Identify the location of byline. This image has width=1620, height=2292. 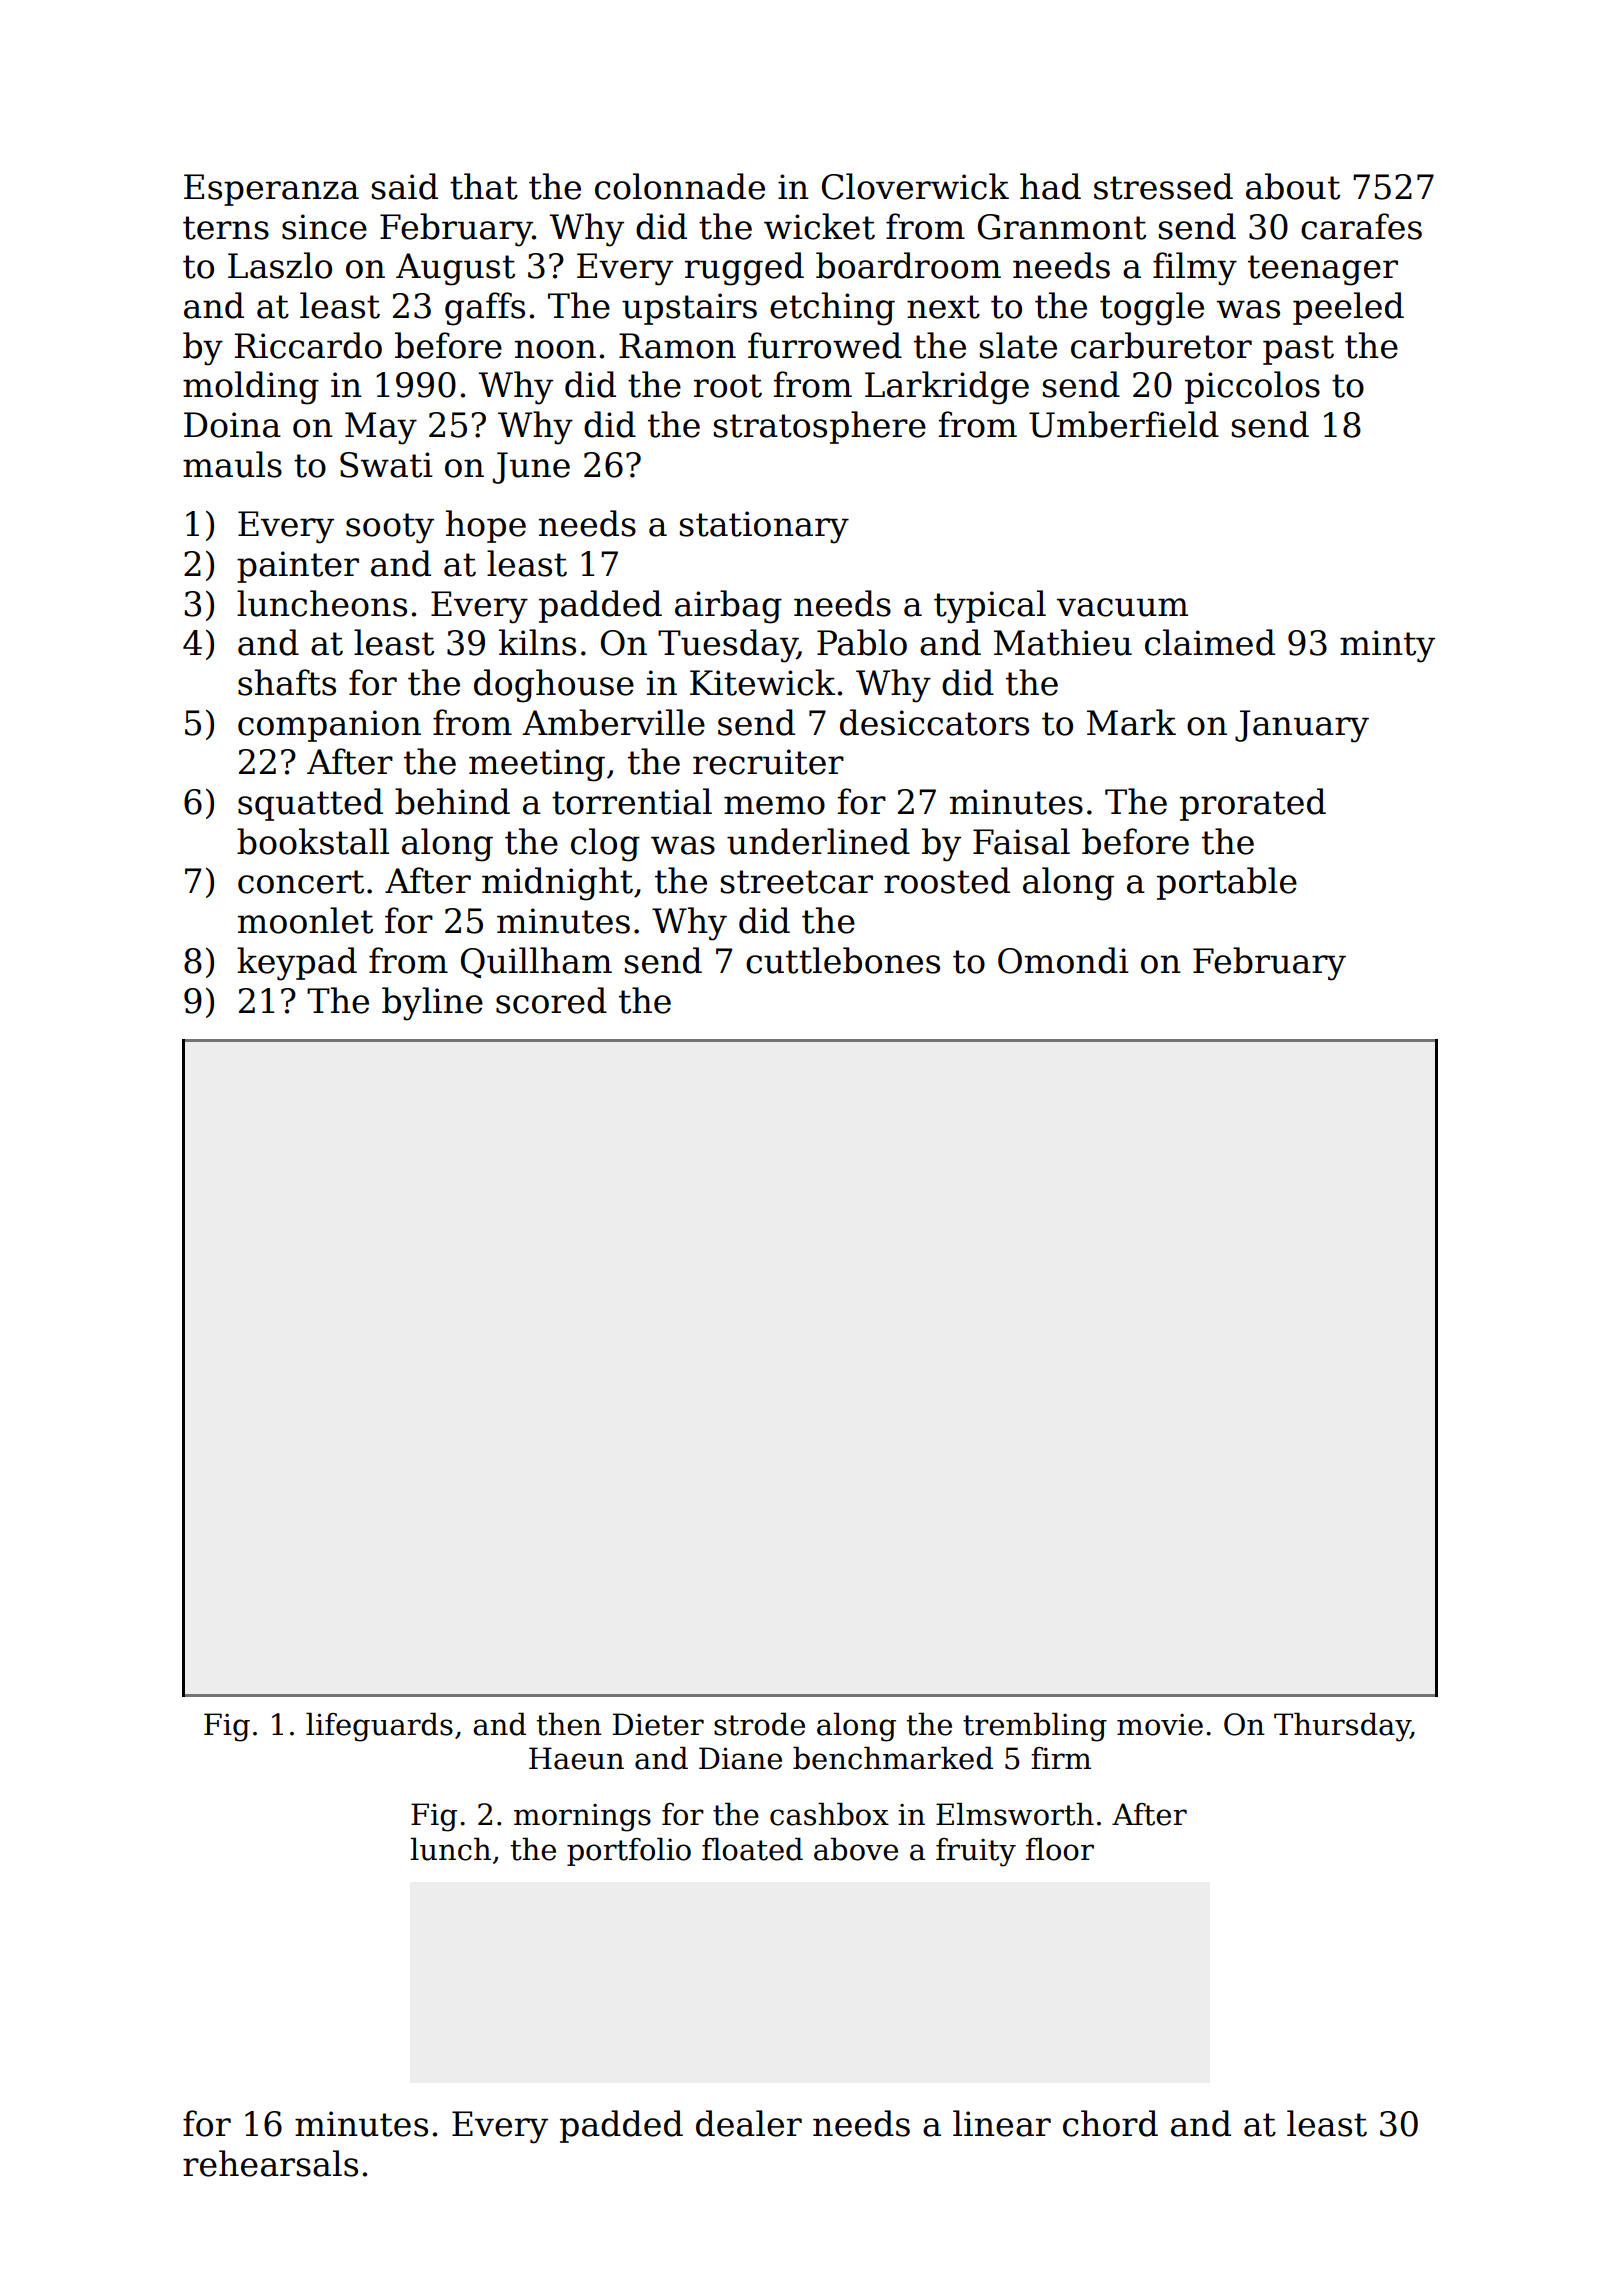
(432, 1004).
